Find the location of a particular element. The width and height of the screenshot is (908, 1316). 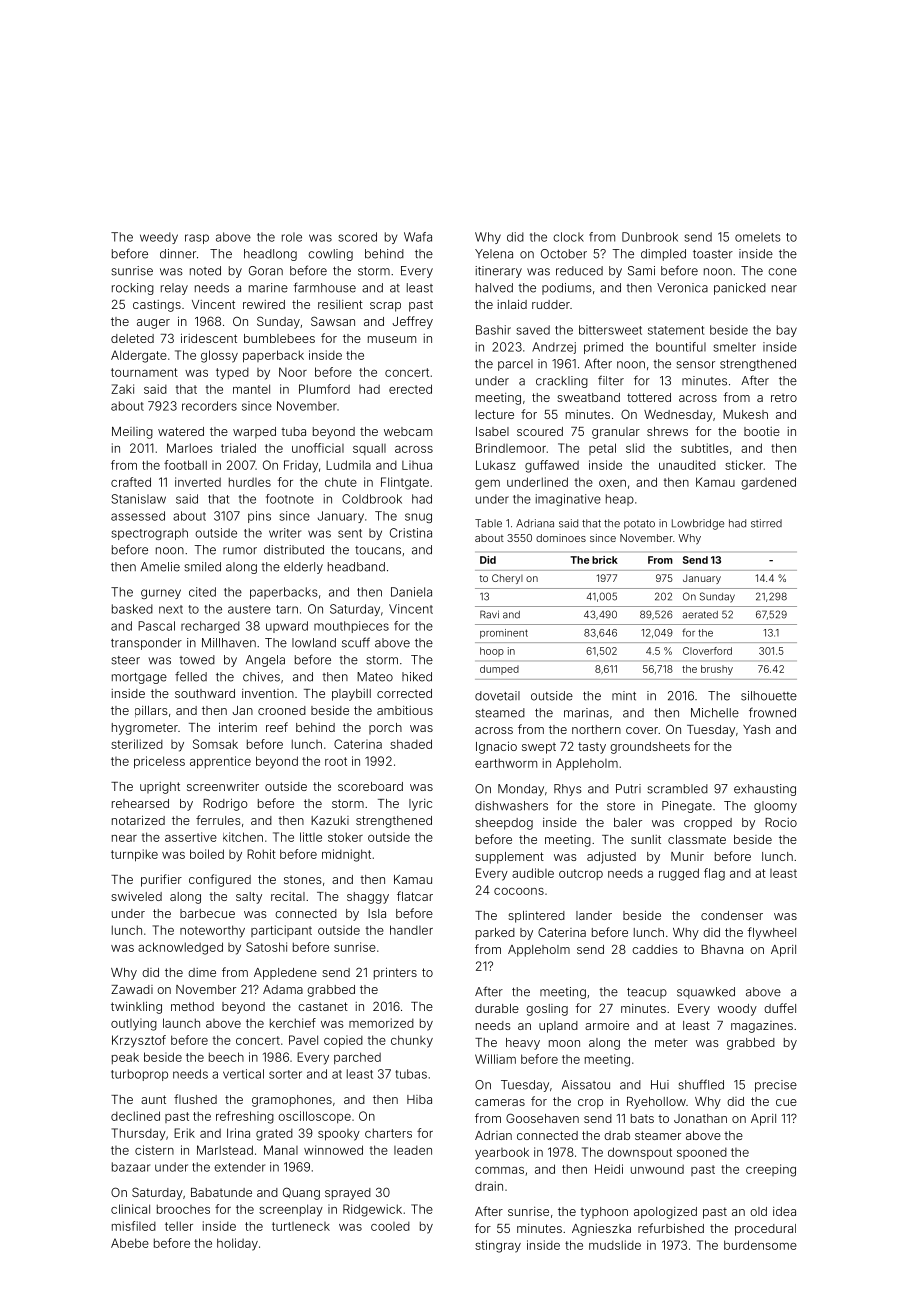

Zaki is located at coordinates (122, 389).
